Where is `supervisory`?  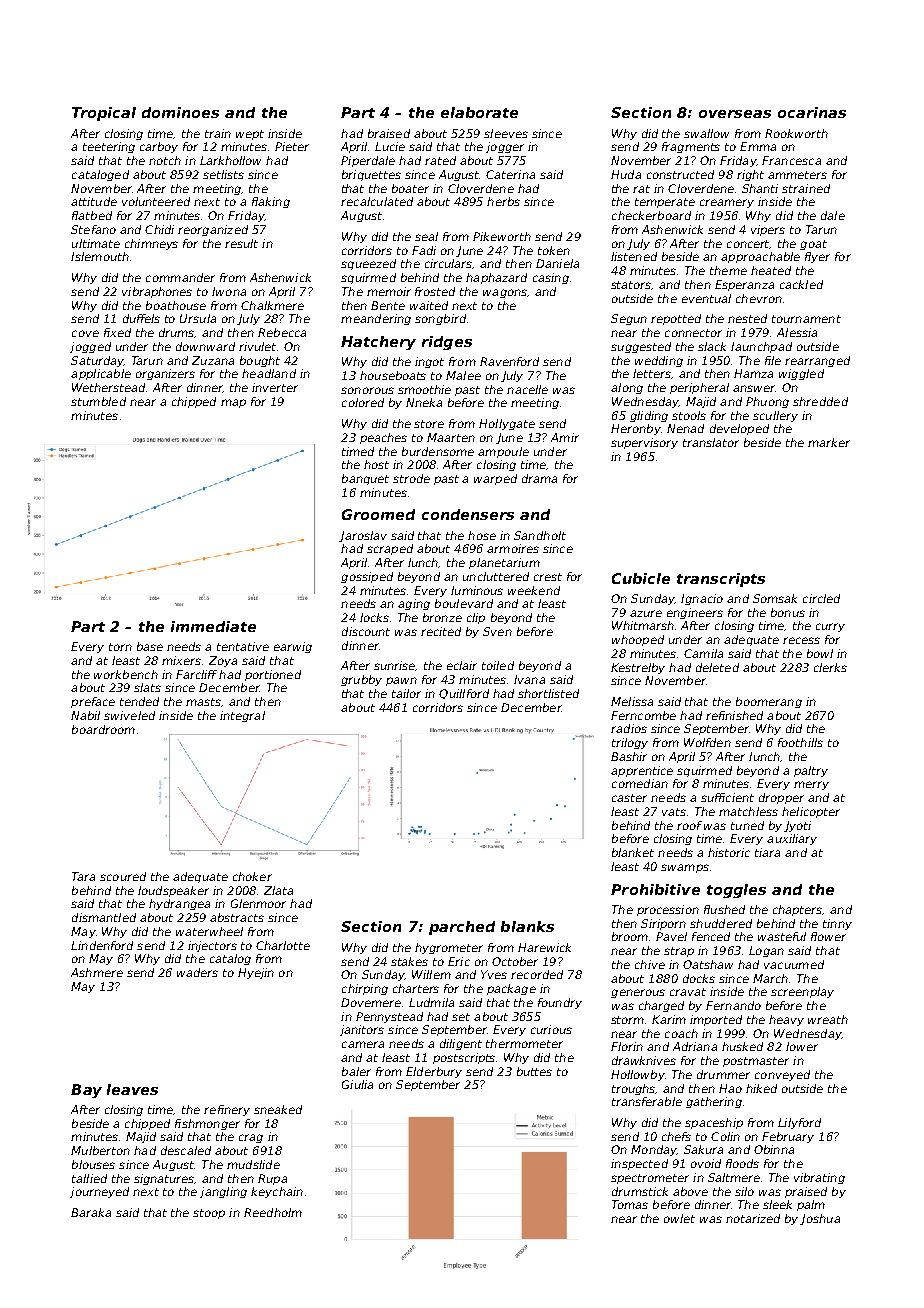
supervisory is located at coordinates (644, 443).
